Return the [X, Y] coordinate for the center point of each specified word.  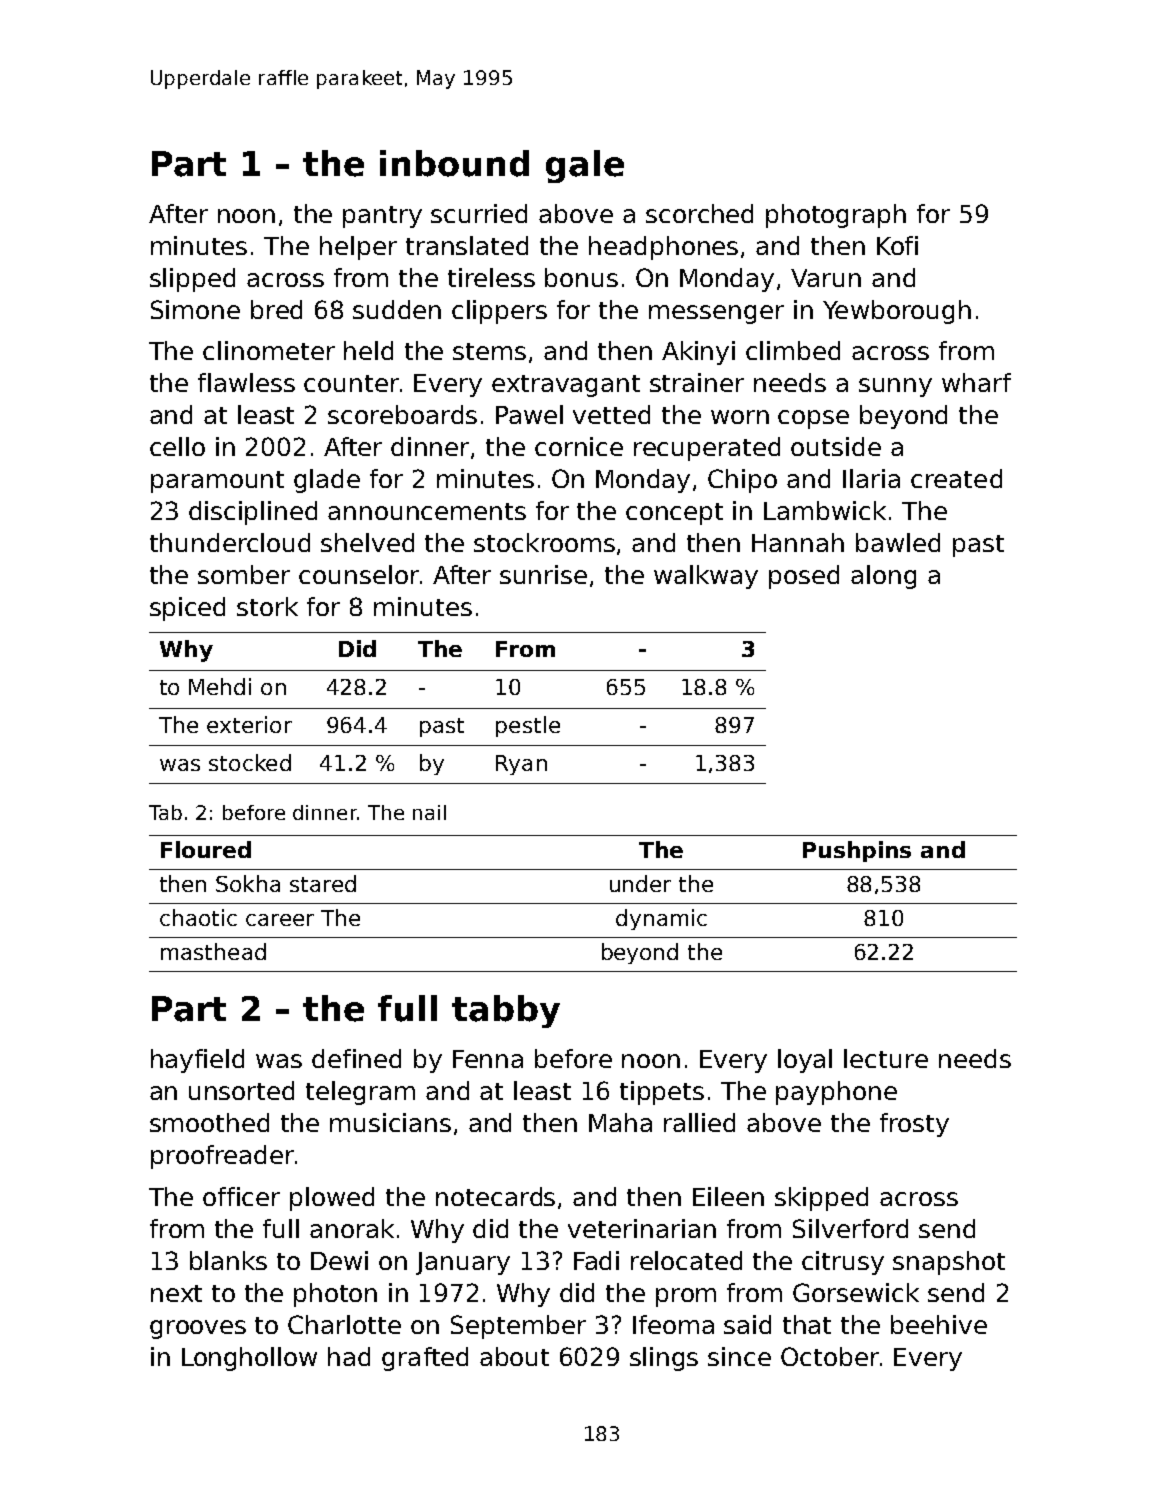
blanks [228, 1260]
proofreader [222, 1157]
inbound [454, 163]
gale [585, 166]
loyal [805, 1061]
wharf [976, 382]
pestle [528, 726]
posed [804, 577]
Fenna [488, 1059]
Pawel [529, 414]
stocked [250, 762]
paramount [217, 482]
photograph [836, 216]
